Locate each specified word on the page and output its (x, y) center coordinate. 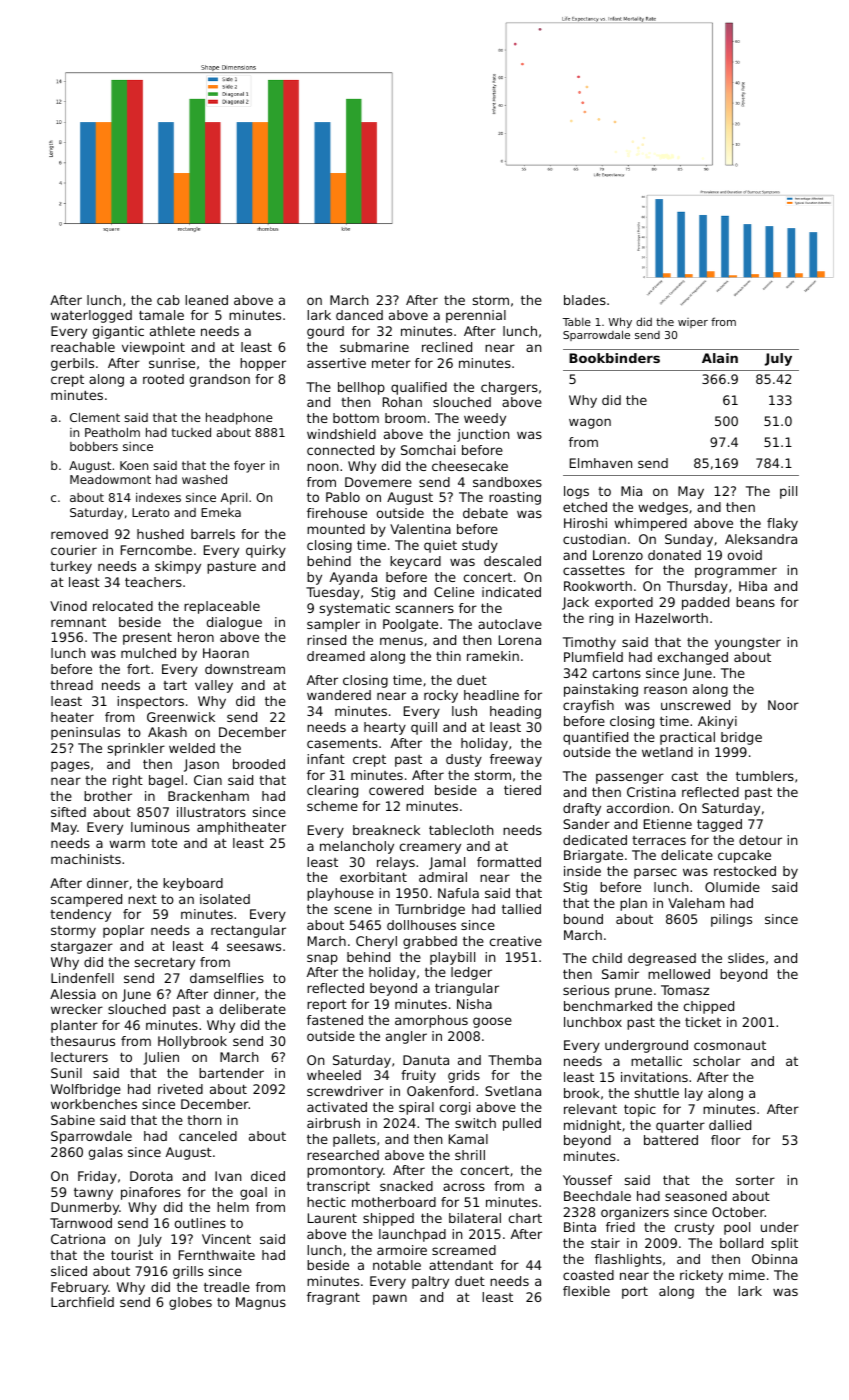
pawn (390, 1299)
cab (168, 300)
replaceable (222, 607)
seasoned (696, 1196)
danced (359, 315)
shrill (470, 1155)
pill (788, 492)
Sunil (66, 1073)
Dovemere (378, 482)
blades (585, 300)
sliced (69, 1271)
